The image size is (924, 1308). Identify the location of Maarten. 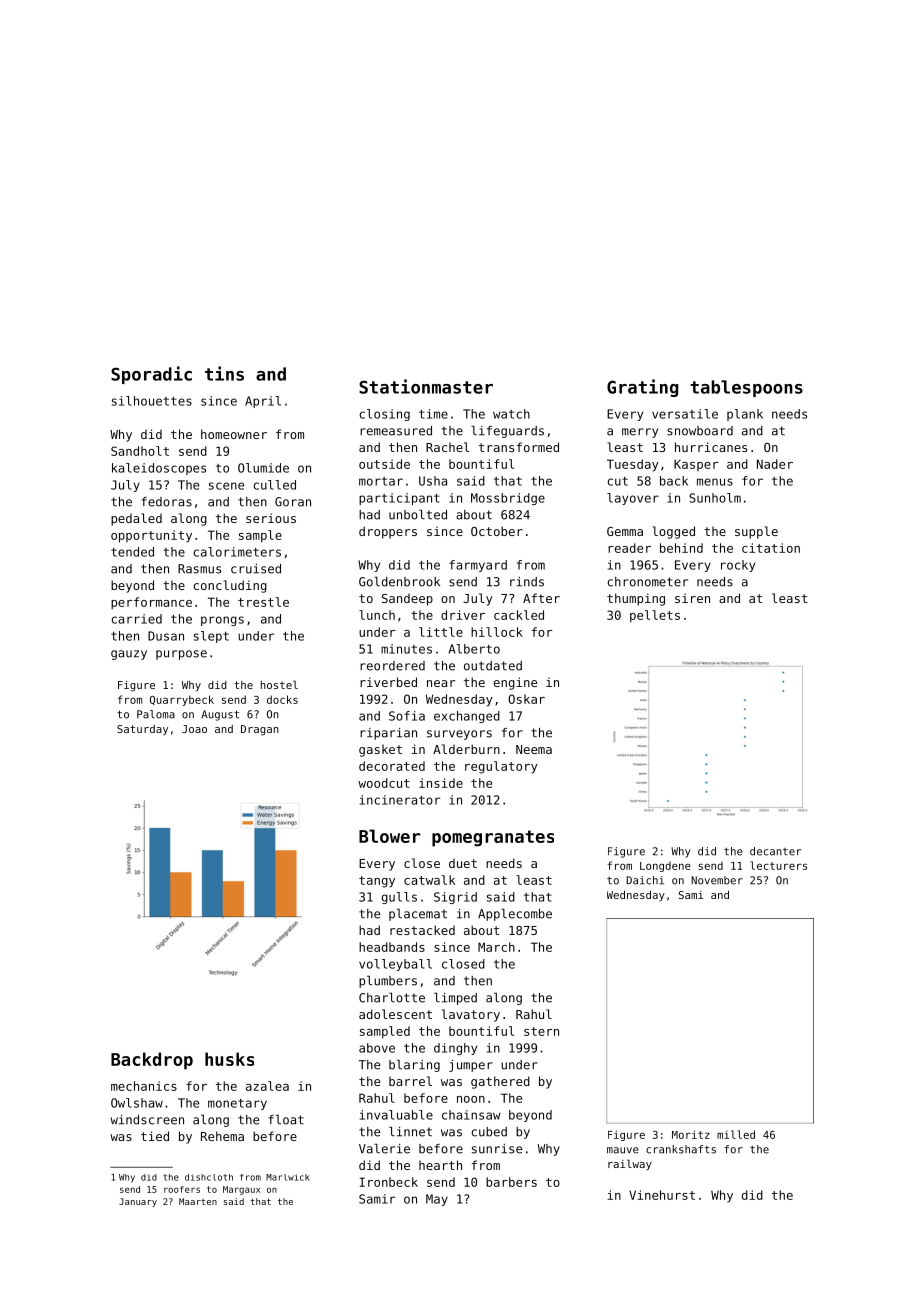
(198, 1201).
